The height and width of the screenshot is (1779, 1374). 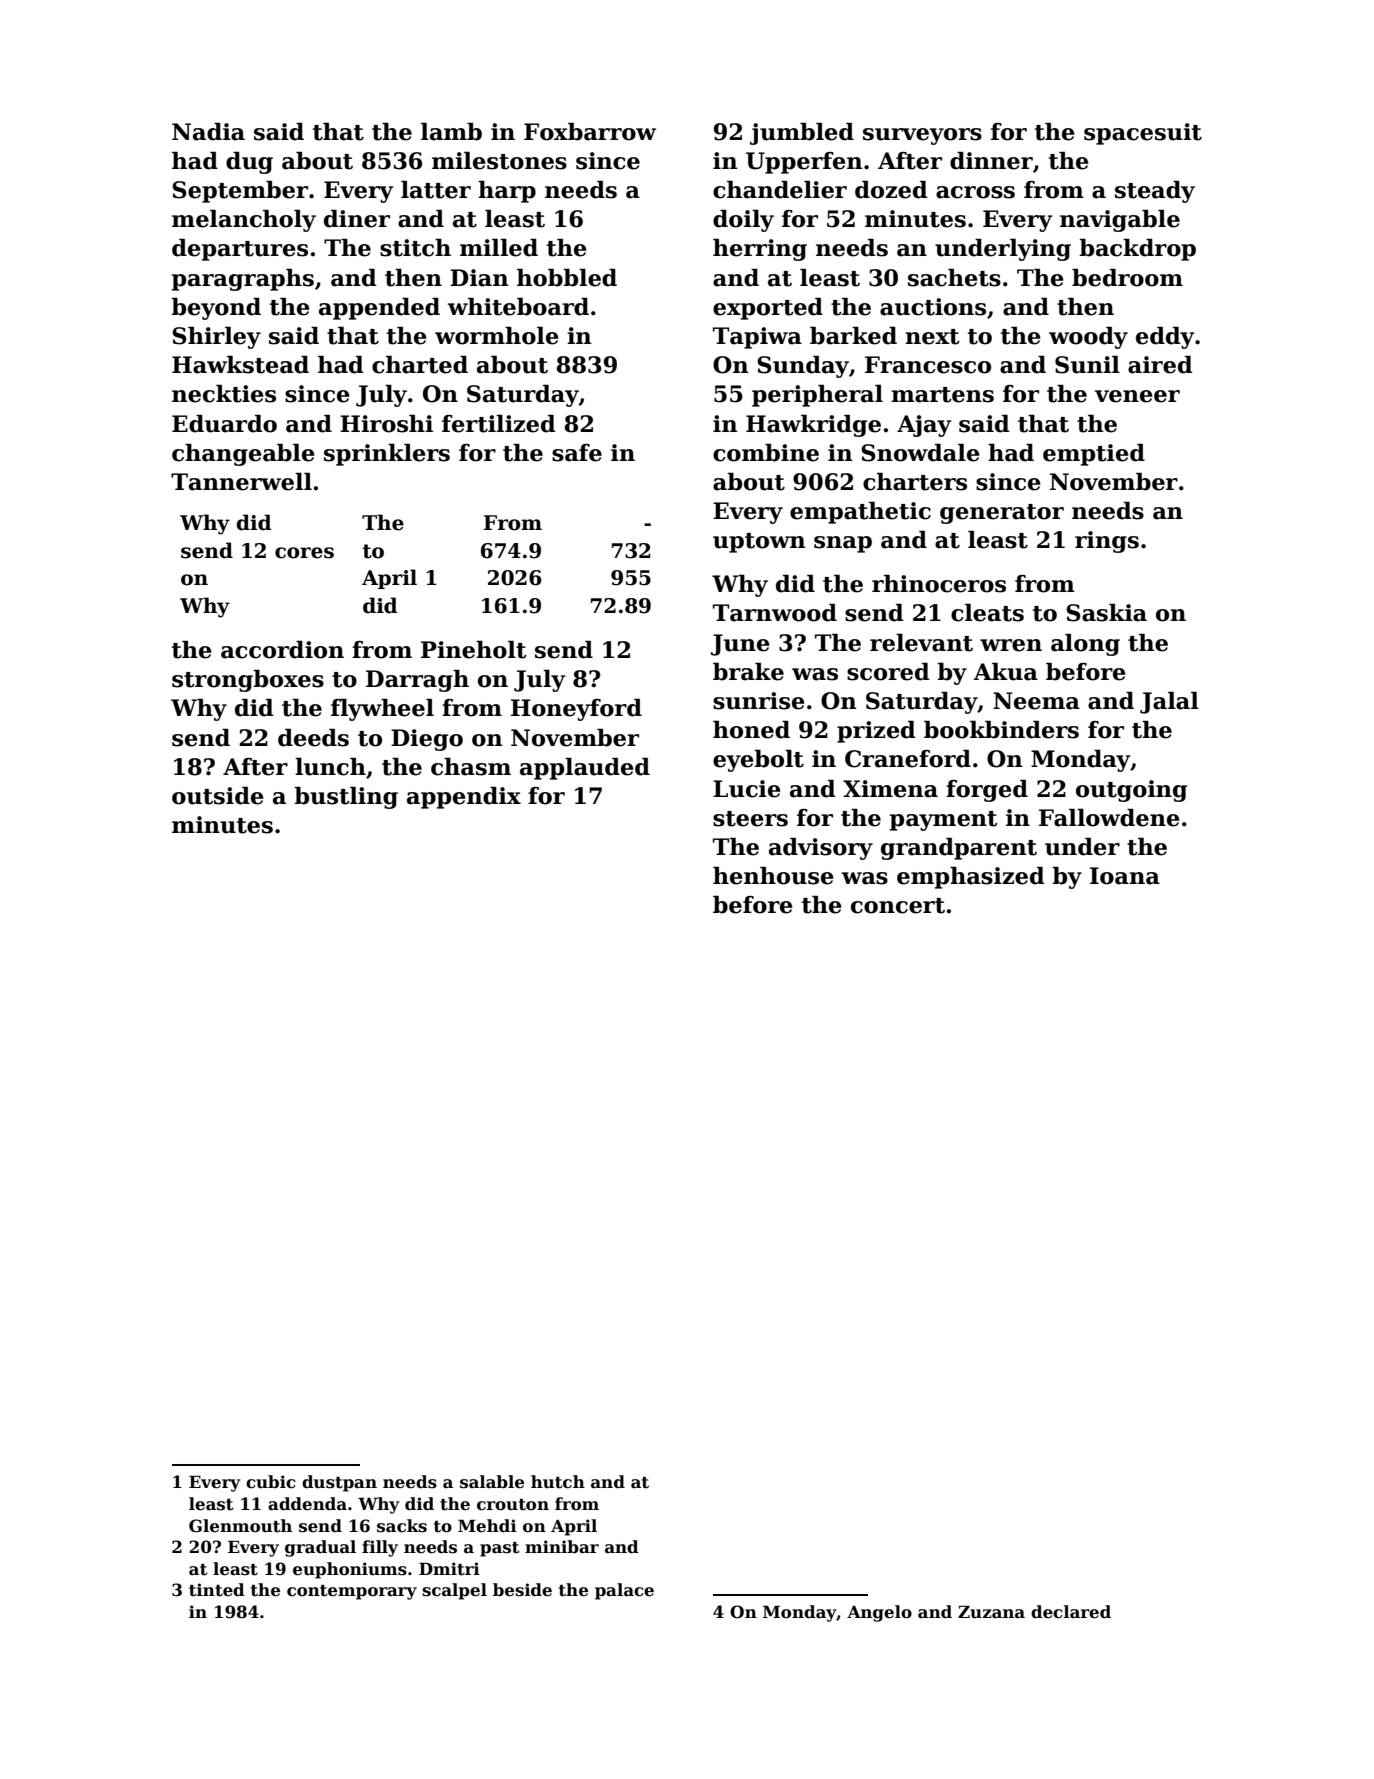 What do you see at coordinates (577, 453) in the screenshot?
I see `safe` at bounding box center [577, 453].
